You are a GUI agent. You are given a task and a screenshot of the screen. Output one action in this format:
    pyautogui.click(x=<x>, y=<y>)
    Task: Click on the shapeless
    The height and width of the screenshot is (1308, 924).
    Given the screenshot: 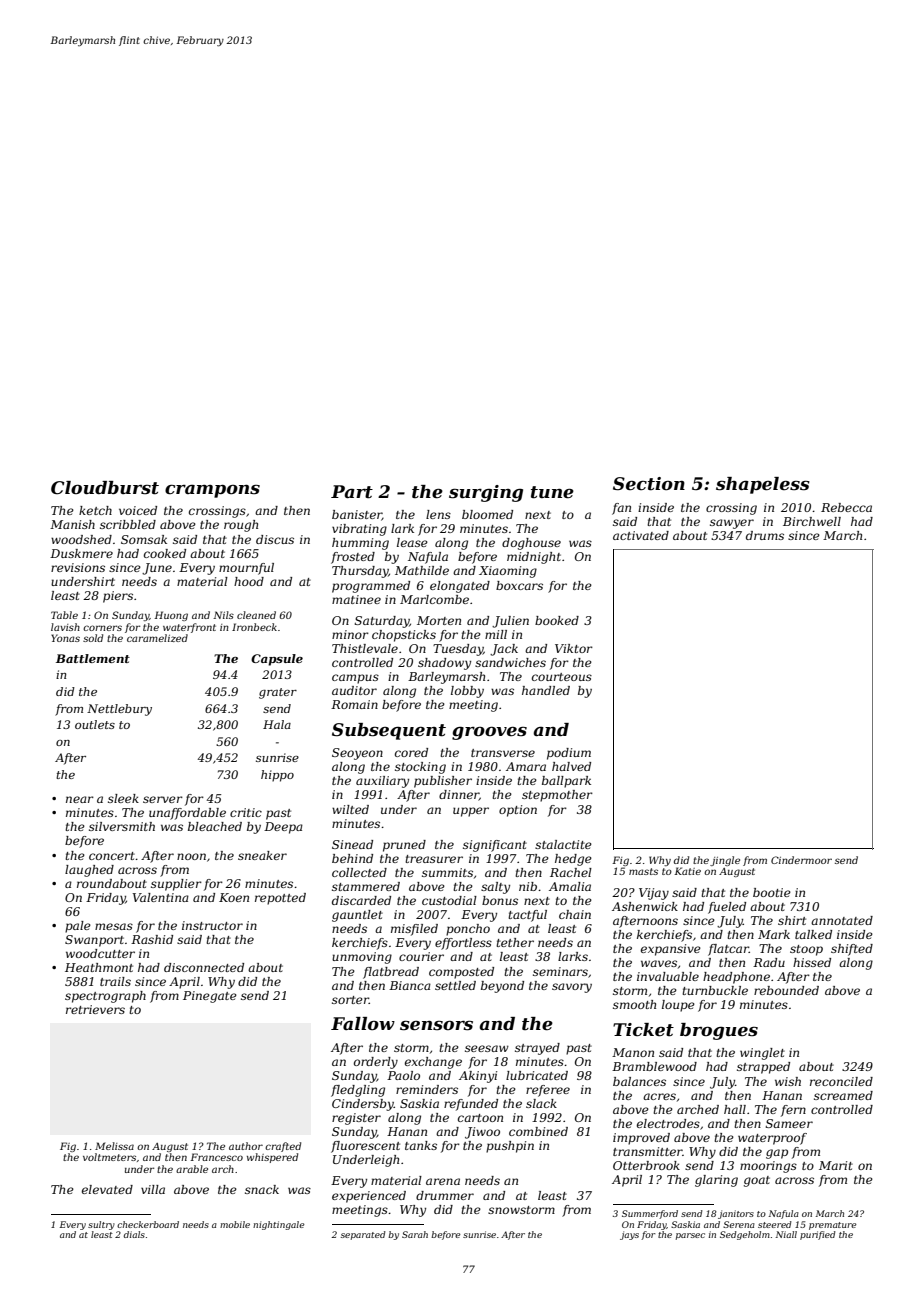 What is the action you would take?
    pyautogui.click(x=763, y=485)
